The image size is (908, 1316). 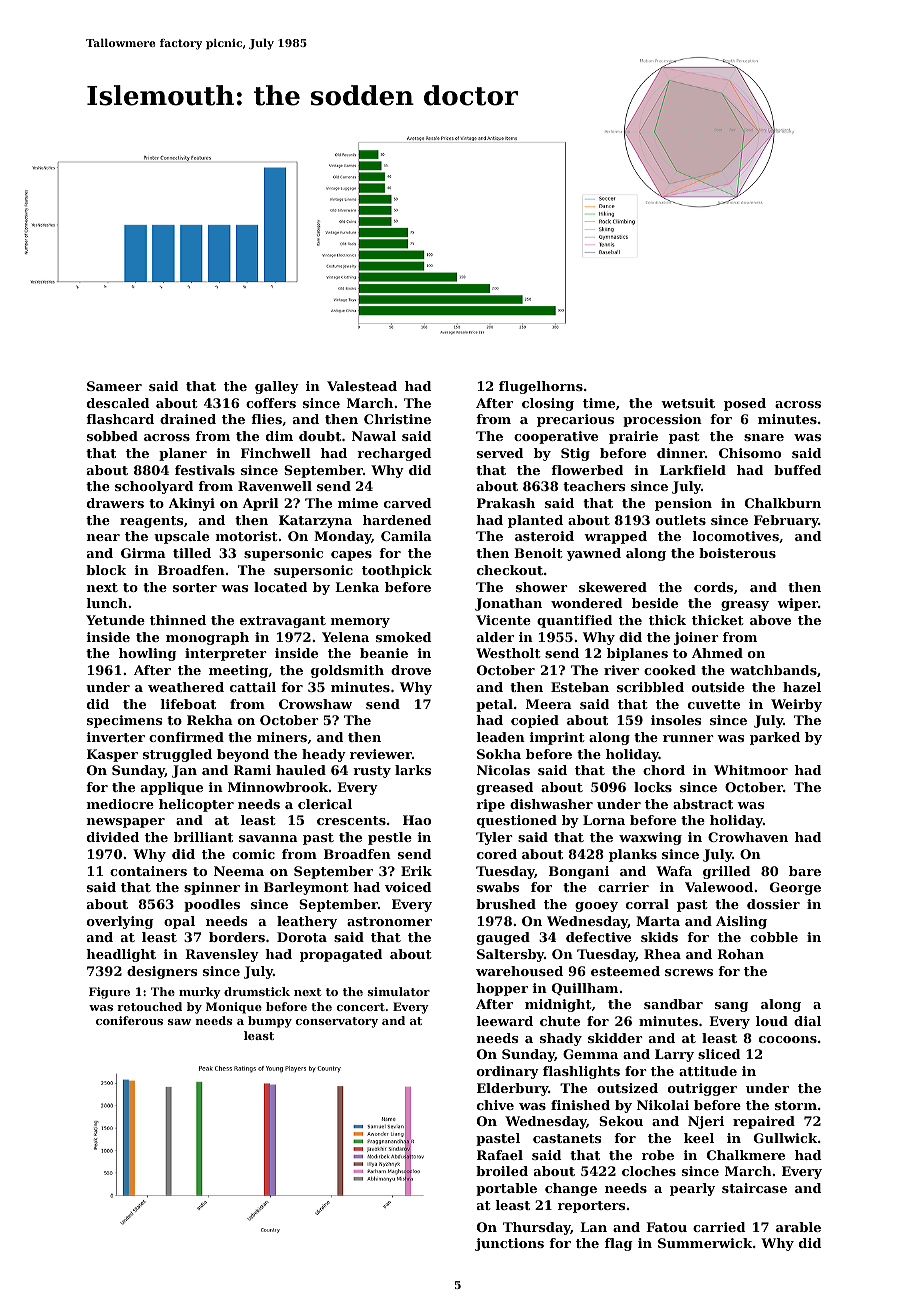 I want to click on Sameer, so click(x=114, y=386).
